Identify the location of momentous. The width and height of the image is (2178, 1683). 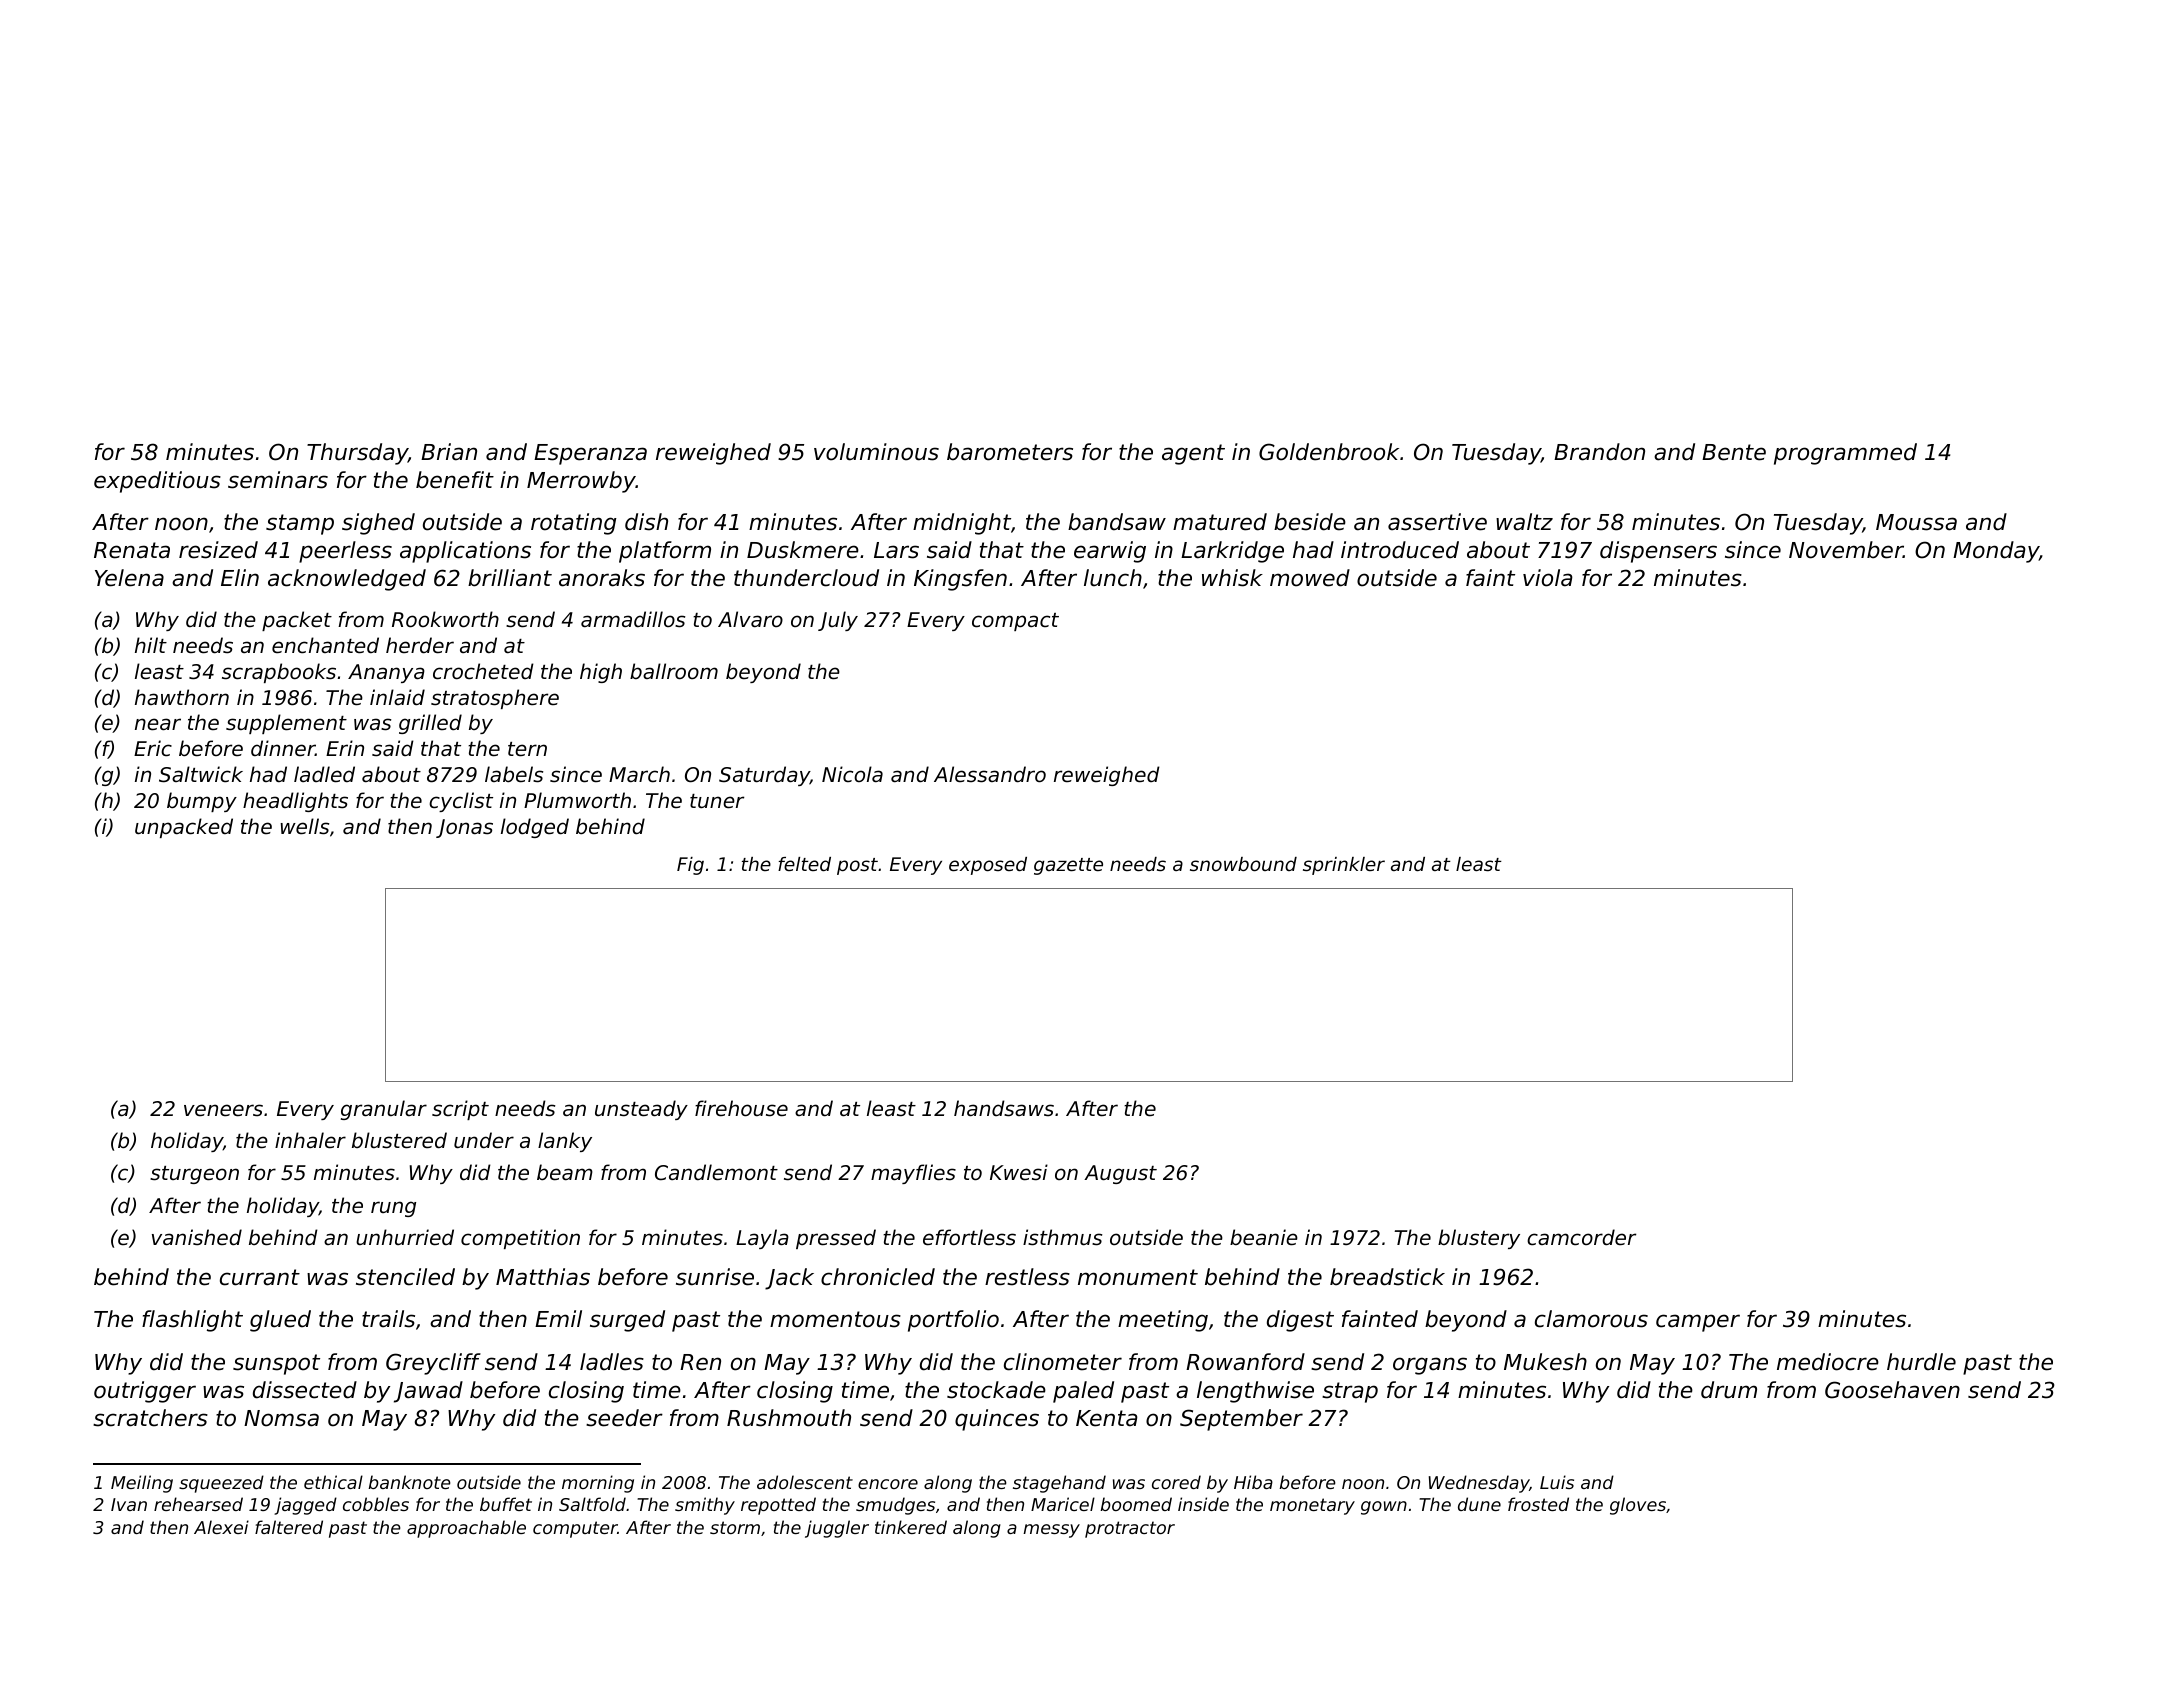
(835, 1319).
